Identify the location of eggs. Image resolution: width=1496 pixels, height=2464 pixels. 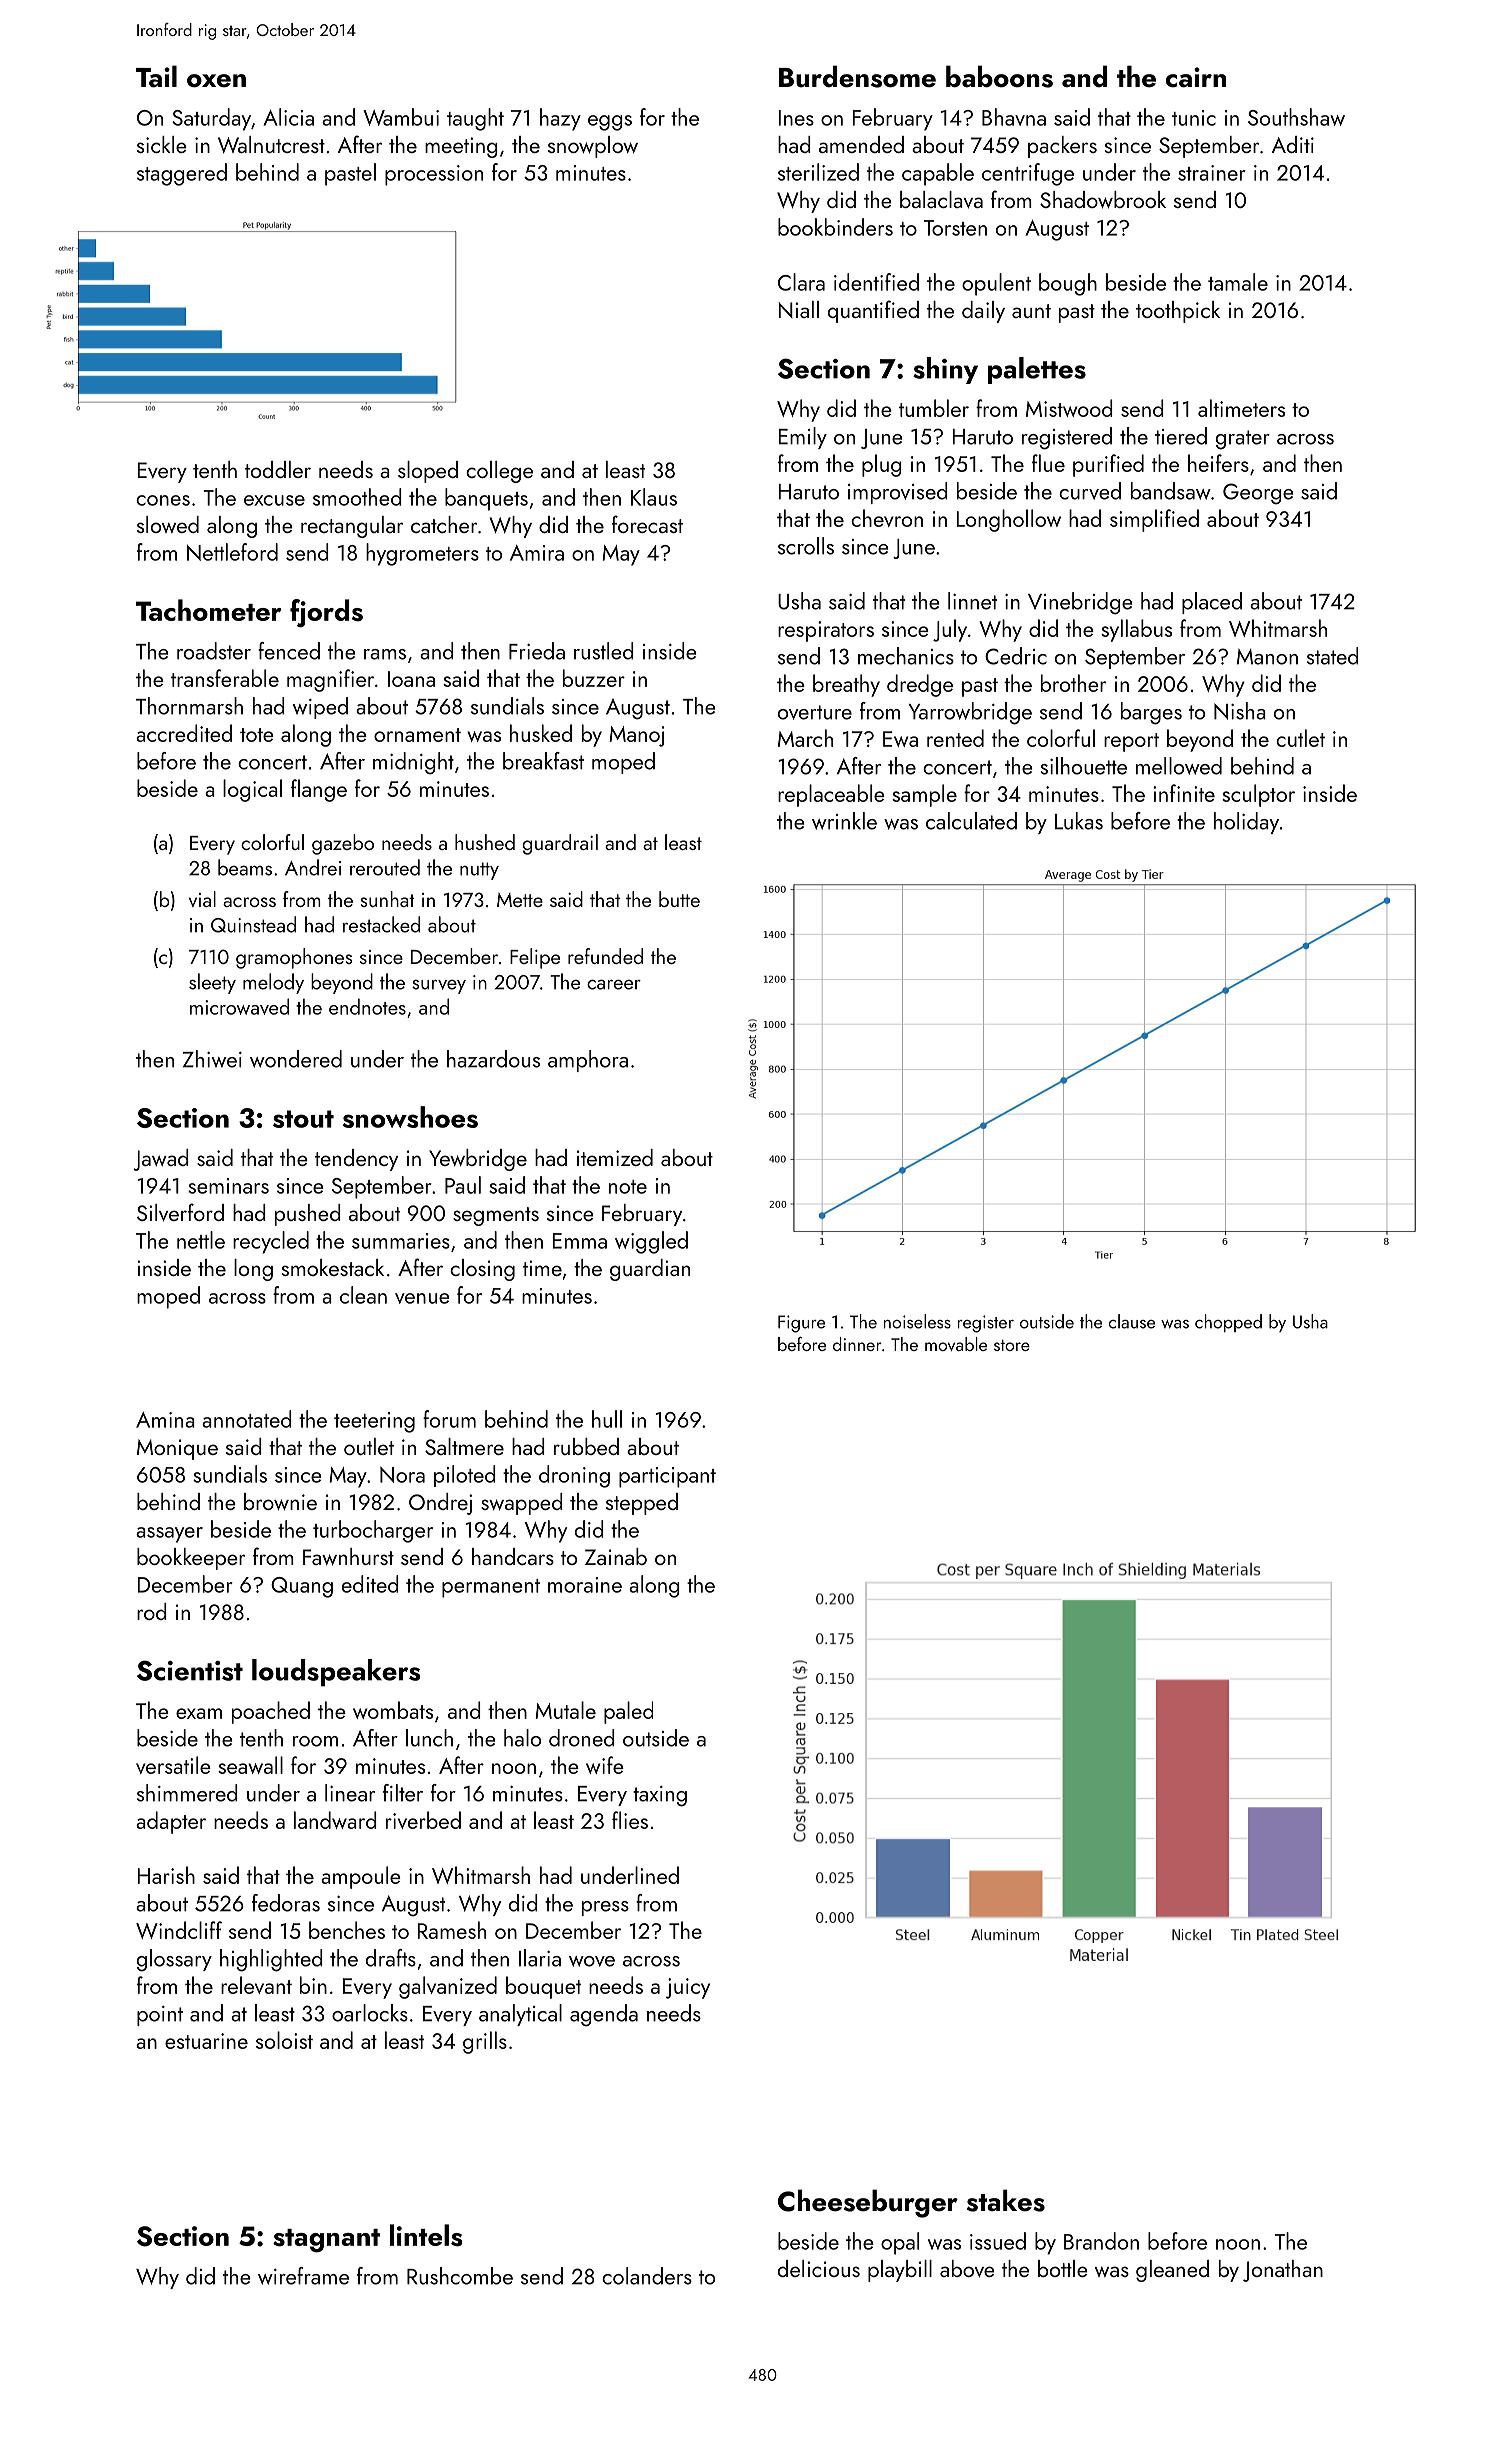
(610, 123).
